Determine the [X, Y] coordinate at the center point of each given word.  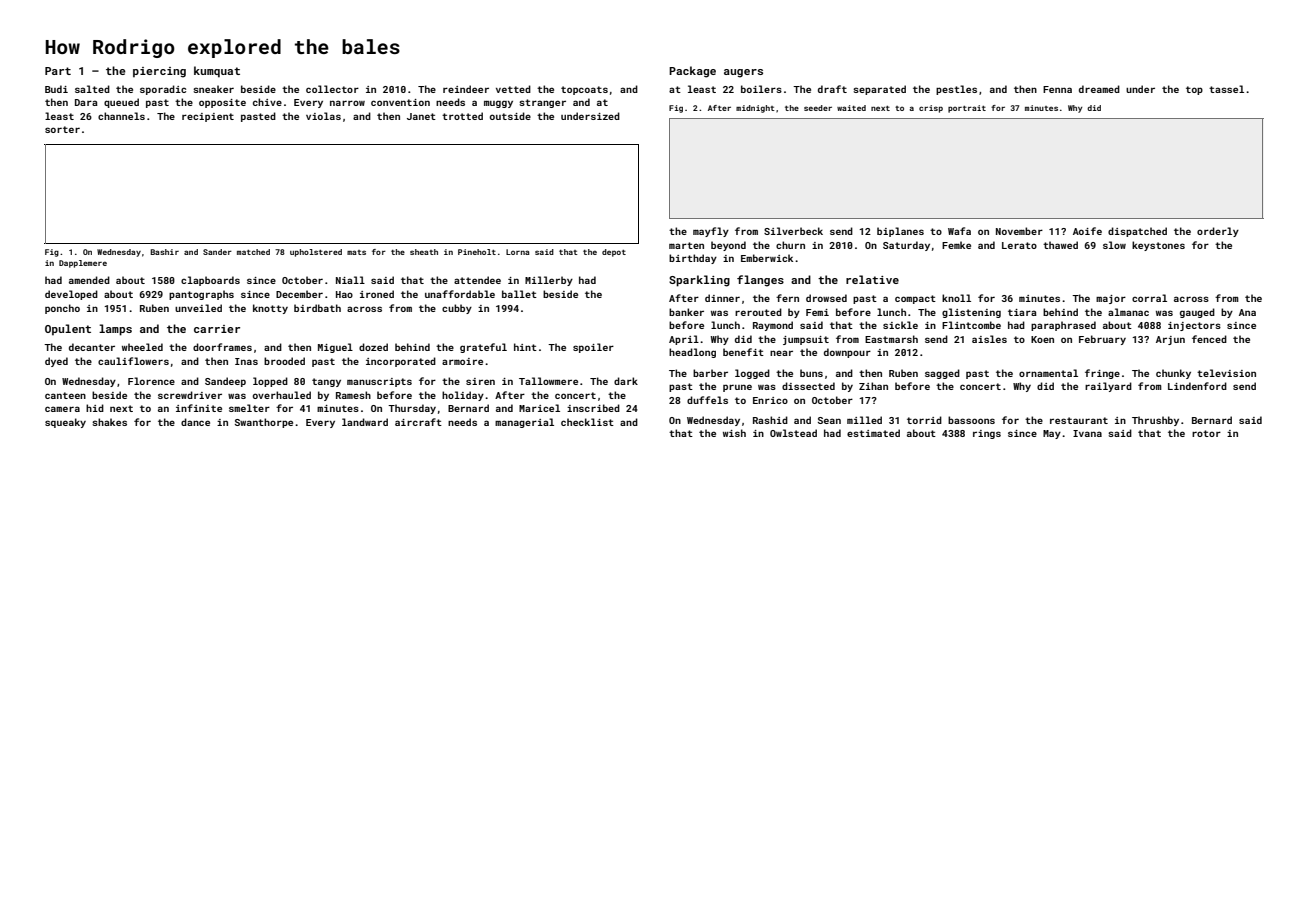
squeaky [65, 423]
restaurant [1079, 420]
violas [323, 116]
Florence [151, 381]
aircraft [418, 422]
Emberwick [767, 258]
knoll [956, 298]
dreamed [1099, 89]
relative [872, 279]
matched [253, 252]
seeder [818, 108]
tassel [1226, 89]
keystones [1158, 246]
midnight [755, 109]
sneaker [213, 89]
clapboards [210, 281]
